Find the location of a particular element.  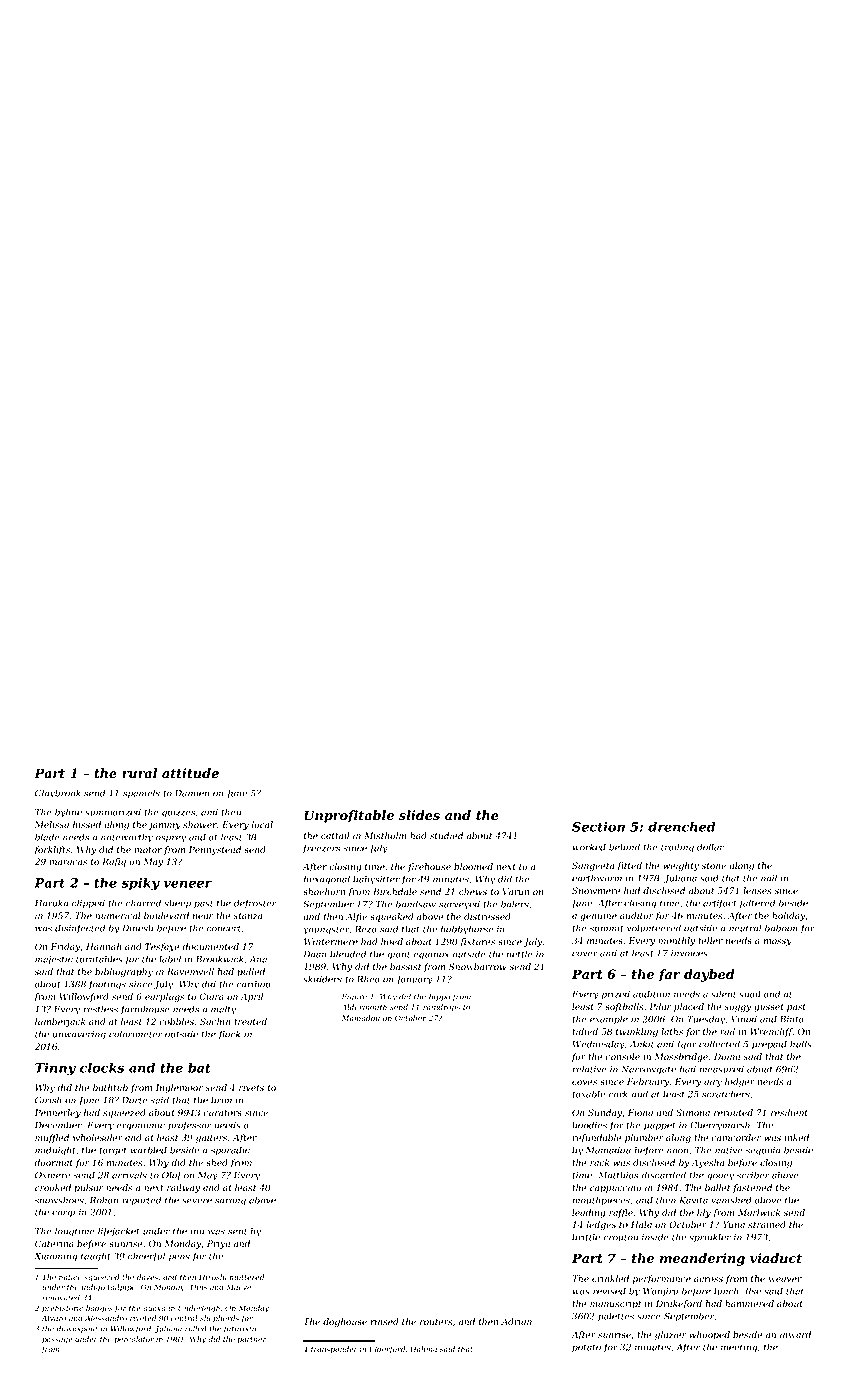

meeting is located at coordinates (739, 1348).
